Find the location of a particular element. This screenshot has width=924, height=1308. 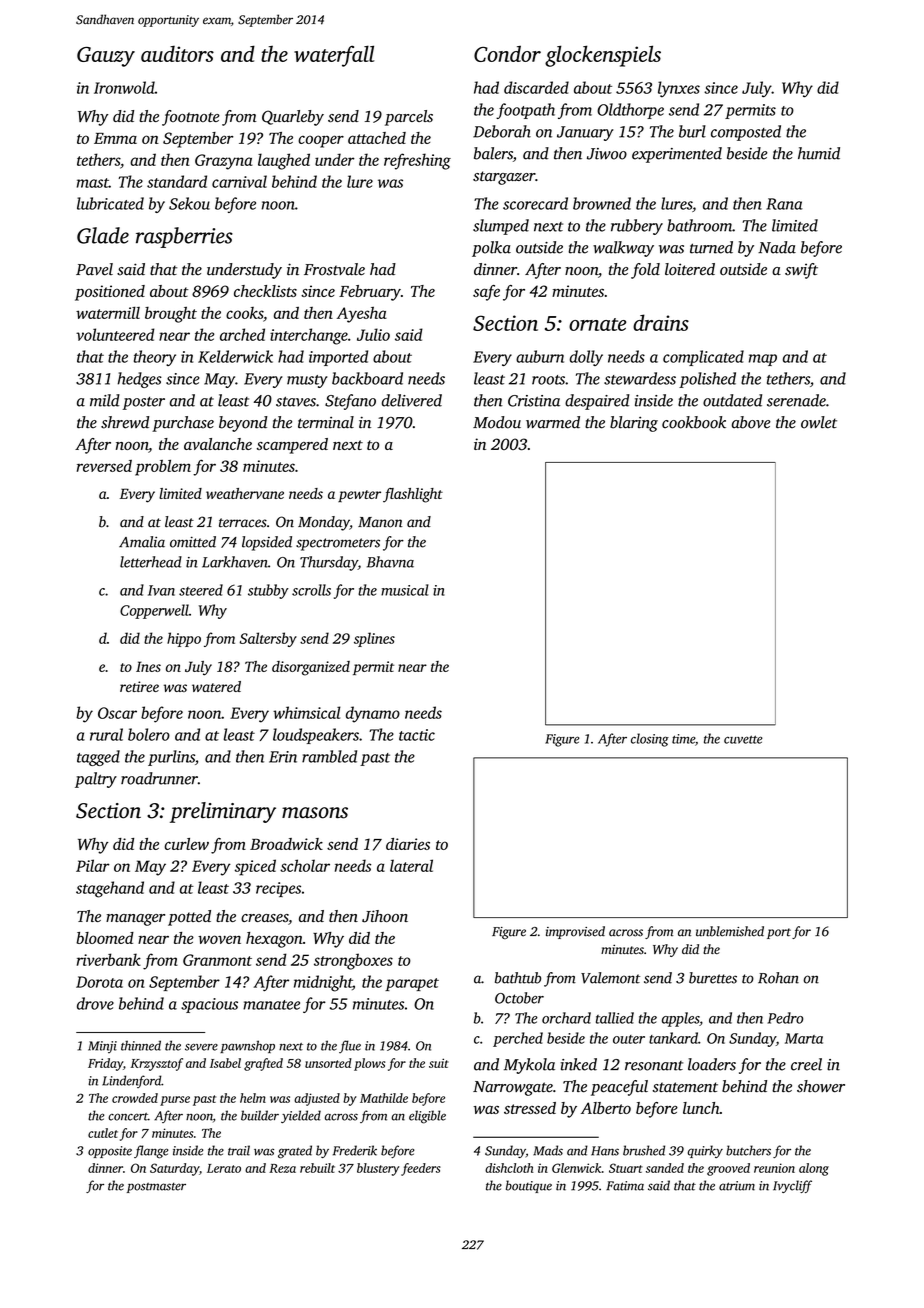

Jihoon is located at coordinates (385, 916).
